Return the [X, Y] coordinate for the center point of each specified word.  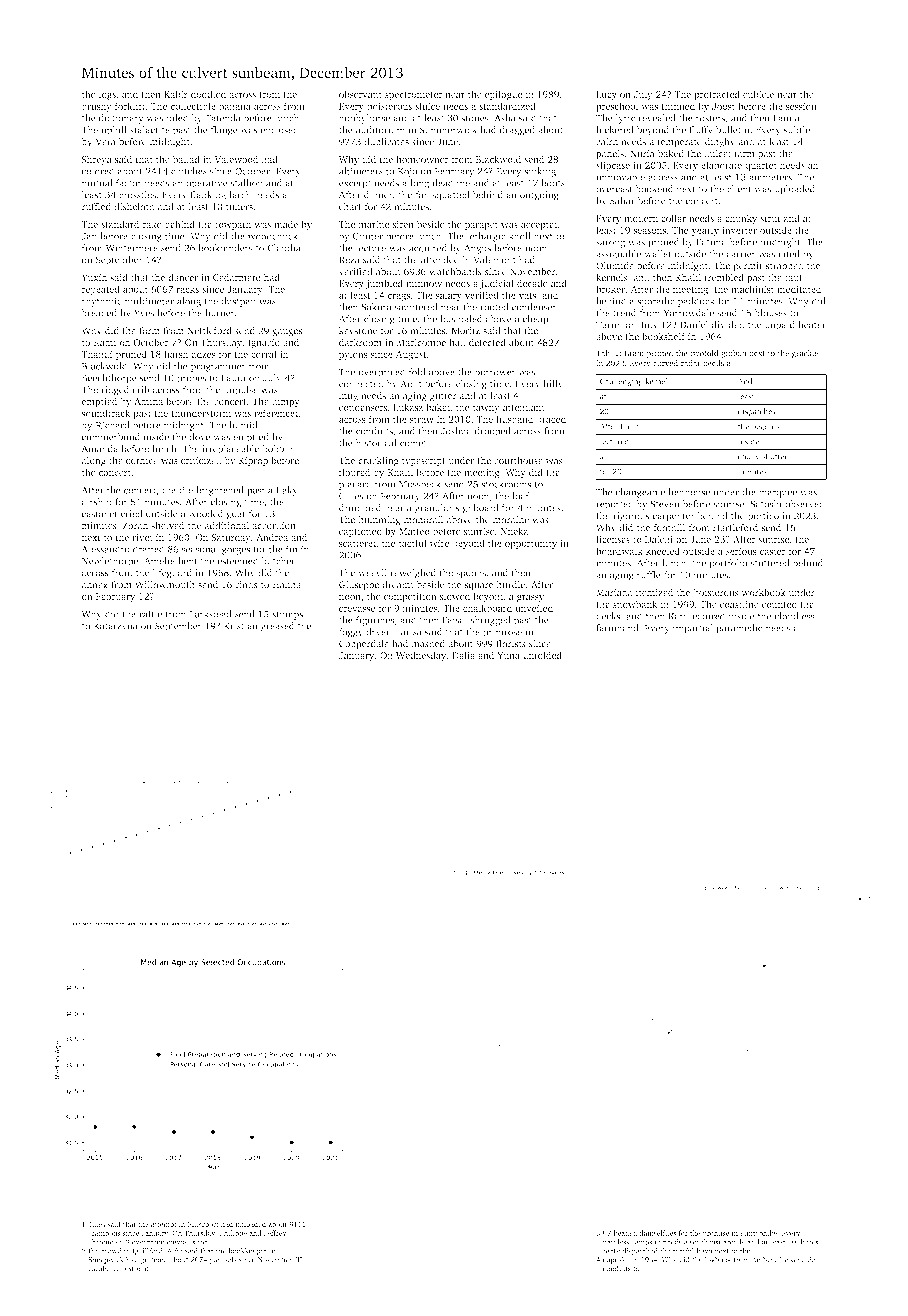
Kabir [176, 94]
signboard [477, 509]
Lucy [606, 95]
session [801, 106]
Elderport [203, 1225]
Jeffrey [275, 1234]
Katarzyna [115, 627]
